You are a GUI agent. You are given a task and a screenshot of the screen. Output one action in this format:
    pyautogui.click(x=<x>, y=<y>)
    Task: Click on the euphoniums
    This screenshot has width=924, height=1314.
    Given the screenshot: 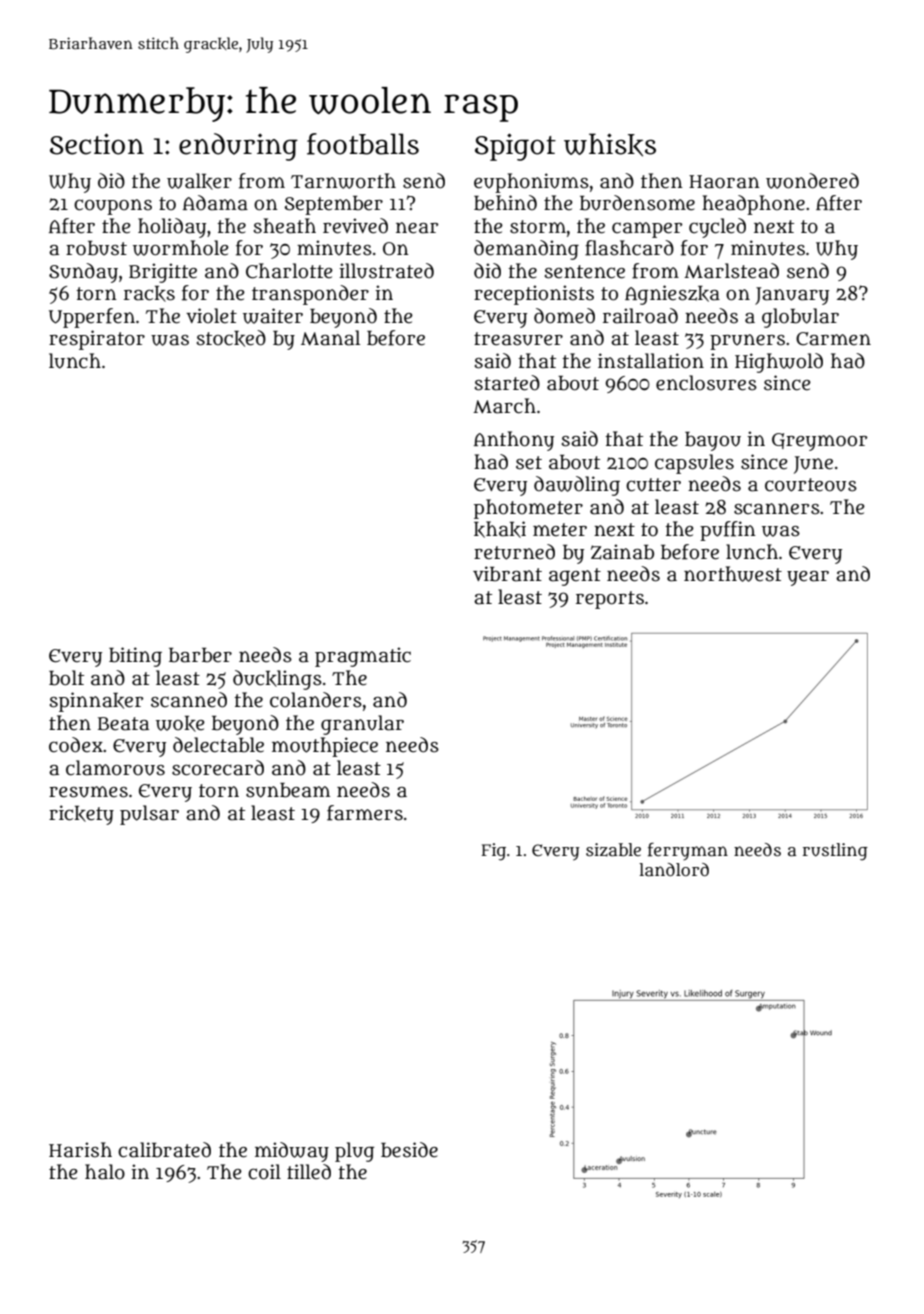 What is the action you would take?
    pyautogui.click(x=531, y=183)
